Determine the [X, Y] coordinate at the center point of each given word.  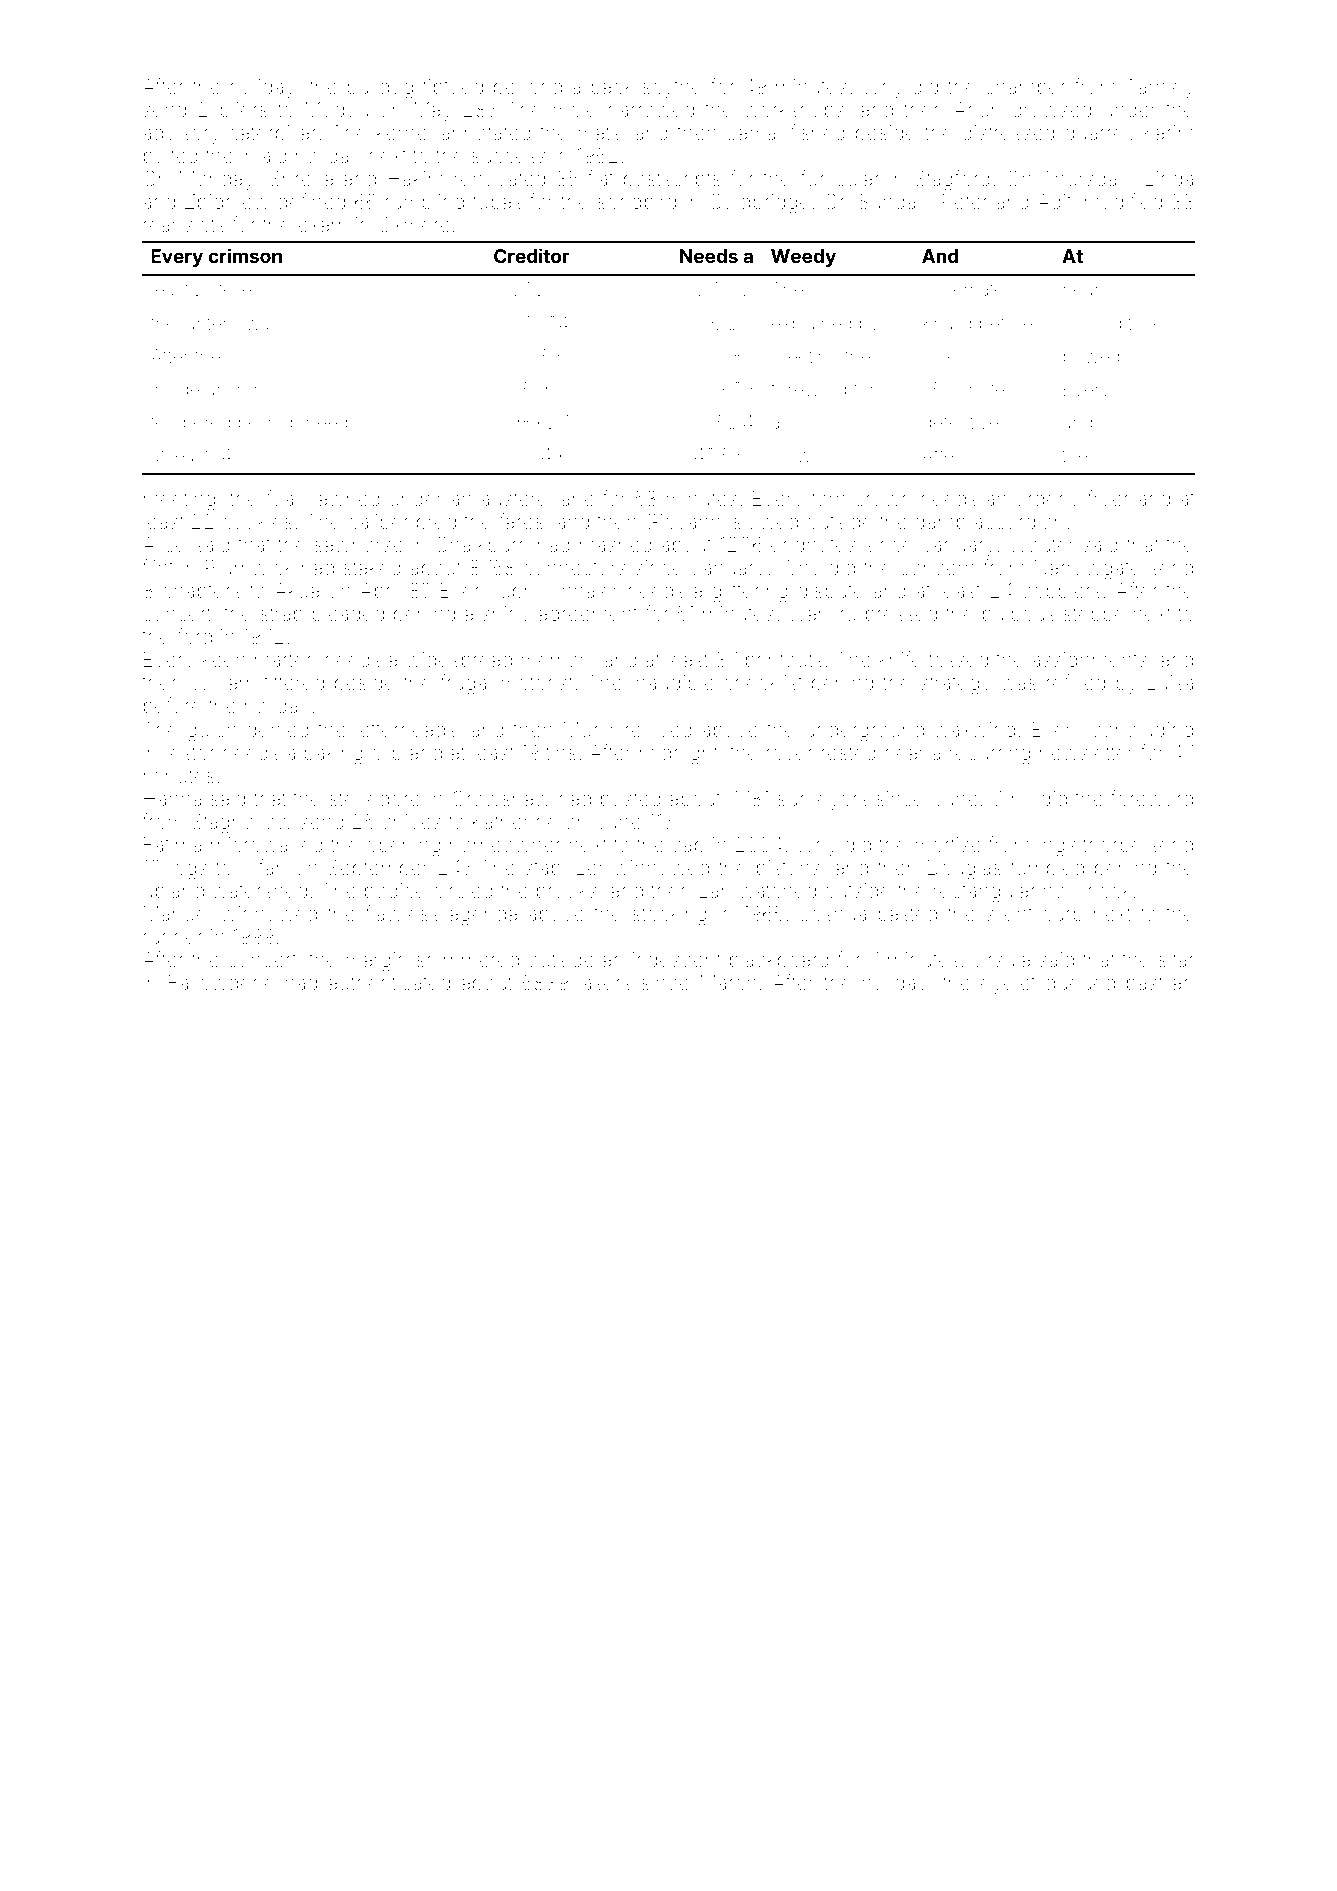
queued [1080, 984]
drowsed [1051, 110]
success [509, 157]
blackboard [779, 959]
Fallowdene [222, 982]
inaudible [673, 683]
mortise [948, 845]
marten [285, 660]
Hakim [415, 178]
